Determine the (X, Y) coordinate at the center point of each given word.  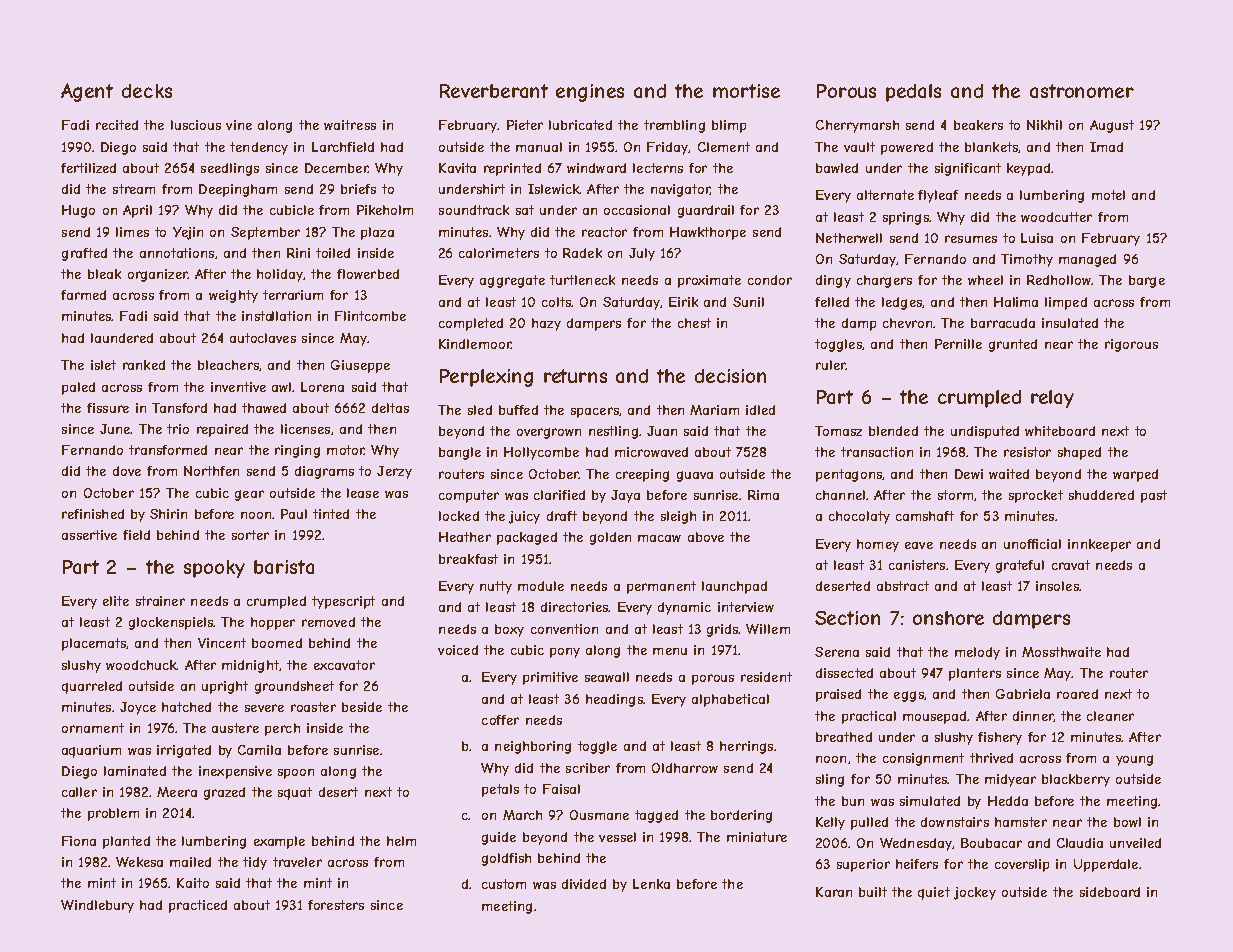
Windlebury (97, 906)
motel (1108, 195)
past (1154, 496)
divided (584, 884)
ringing (297, 451)
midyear (1010, 780)
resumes (971, 239)
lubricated (580, 125)
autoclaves (263, 338)
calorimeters (499, 253)
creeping (642, 475)
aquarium (91, 751)
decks (147, 91)
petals (500, 790)
